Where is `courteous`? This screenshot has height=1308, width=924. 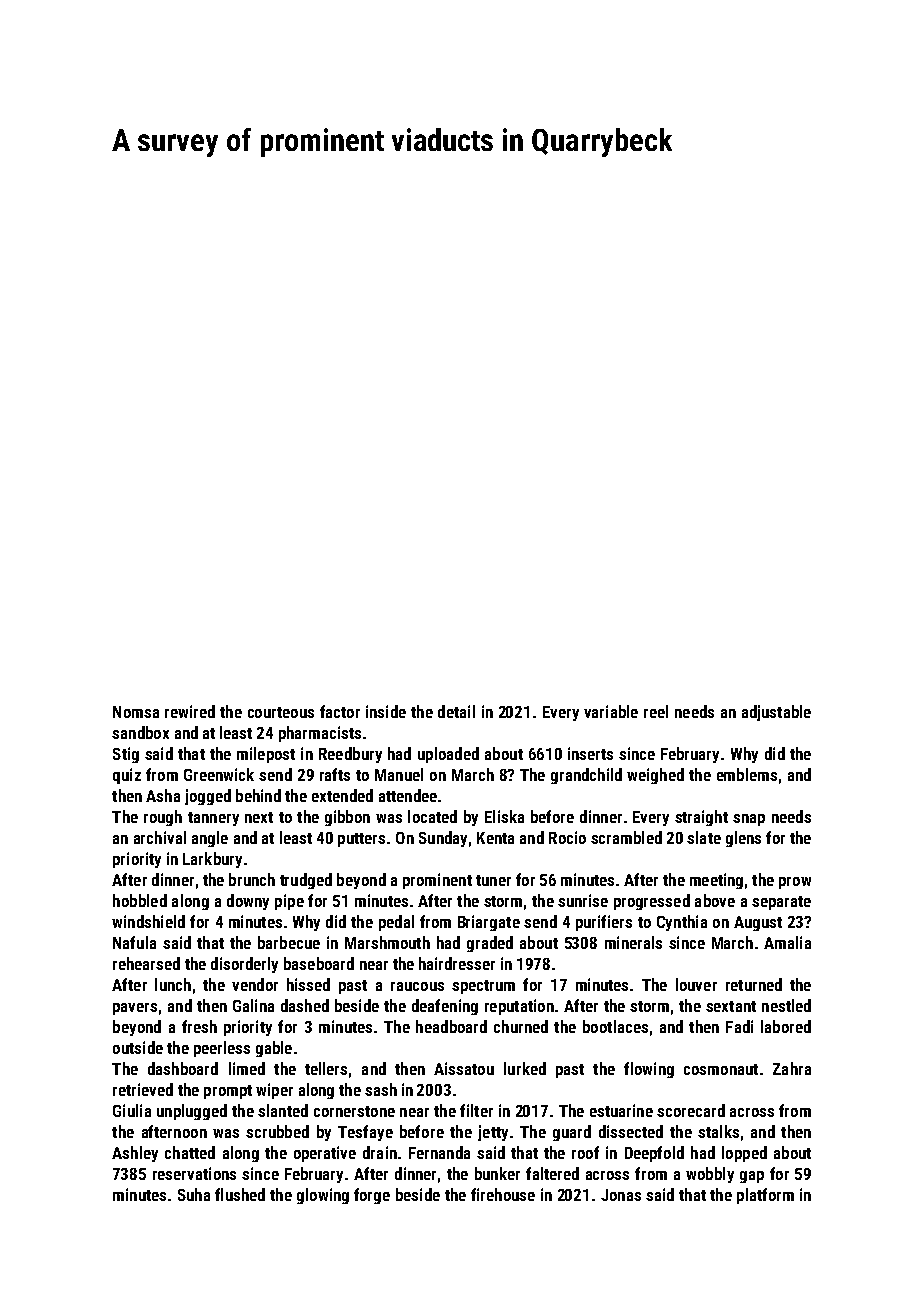
courteous is located at coordinates (281, 712).
